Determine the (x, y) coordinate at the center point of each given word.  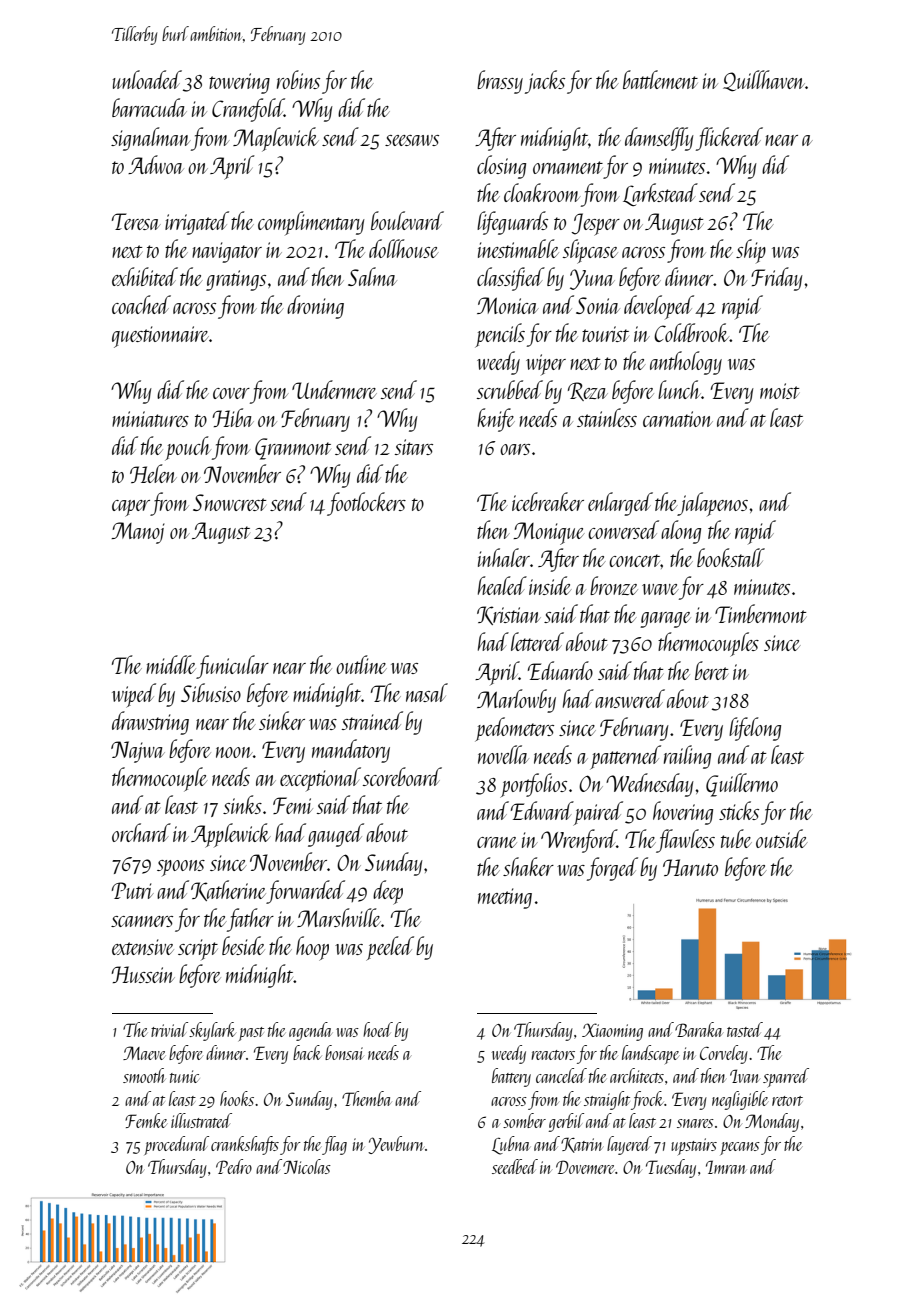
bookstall (731, 557)
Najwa (138, 752)
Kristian (509, 615)
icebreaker (548, 501)
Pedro (234, 1166)
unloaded (147, 79)
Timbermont (760, 613)
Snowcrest (229, 502)
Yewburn (395, 1145)
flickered (729, 139)
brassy (500, 82)
